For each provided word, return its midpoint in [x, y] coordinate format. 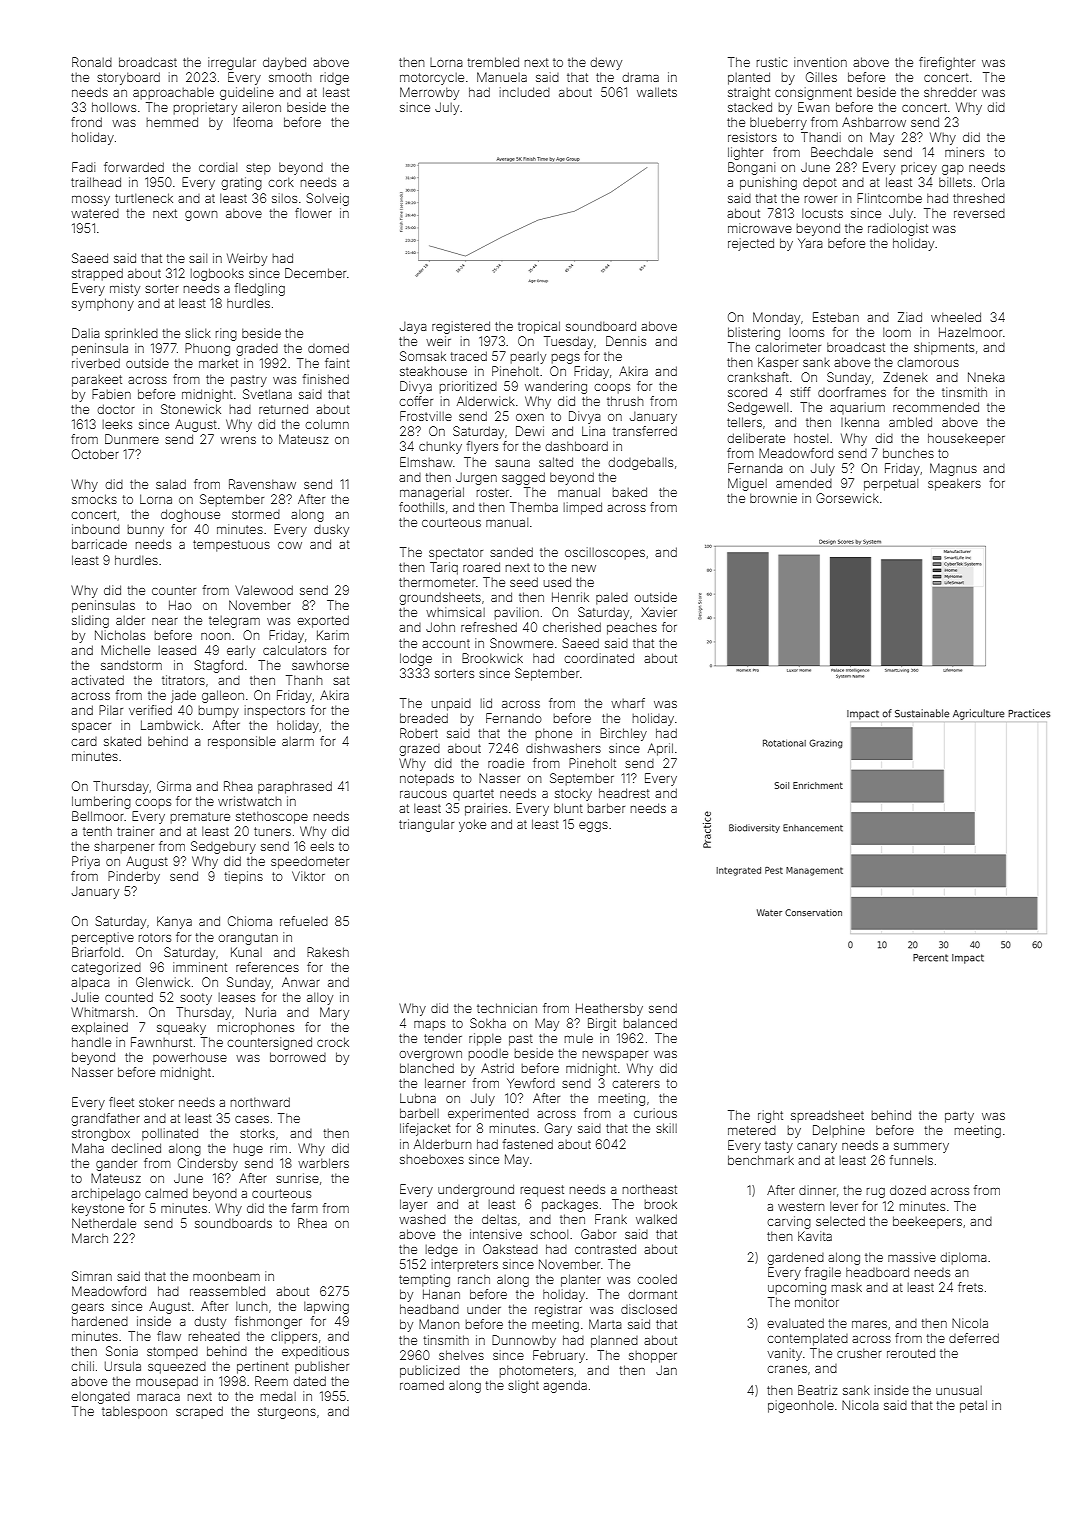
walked [656, 1219]
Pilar [111, 710]
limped [583, 508]
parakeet [97, 381]
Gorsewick [847, 498]
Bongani [751, 168]
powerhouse [190, 1058]
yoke [472, 825]
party [959, 1117]
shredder [950, 92]
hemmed [172, 122]
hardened [100, 1321]
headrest [624, 793]
